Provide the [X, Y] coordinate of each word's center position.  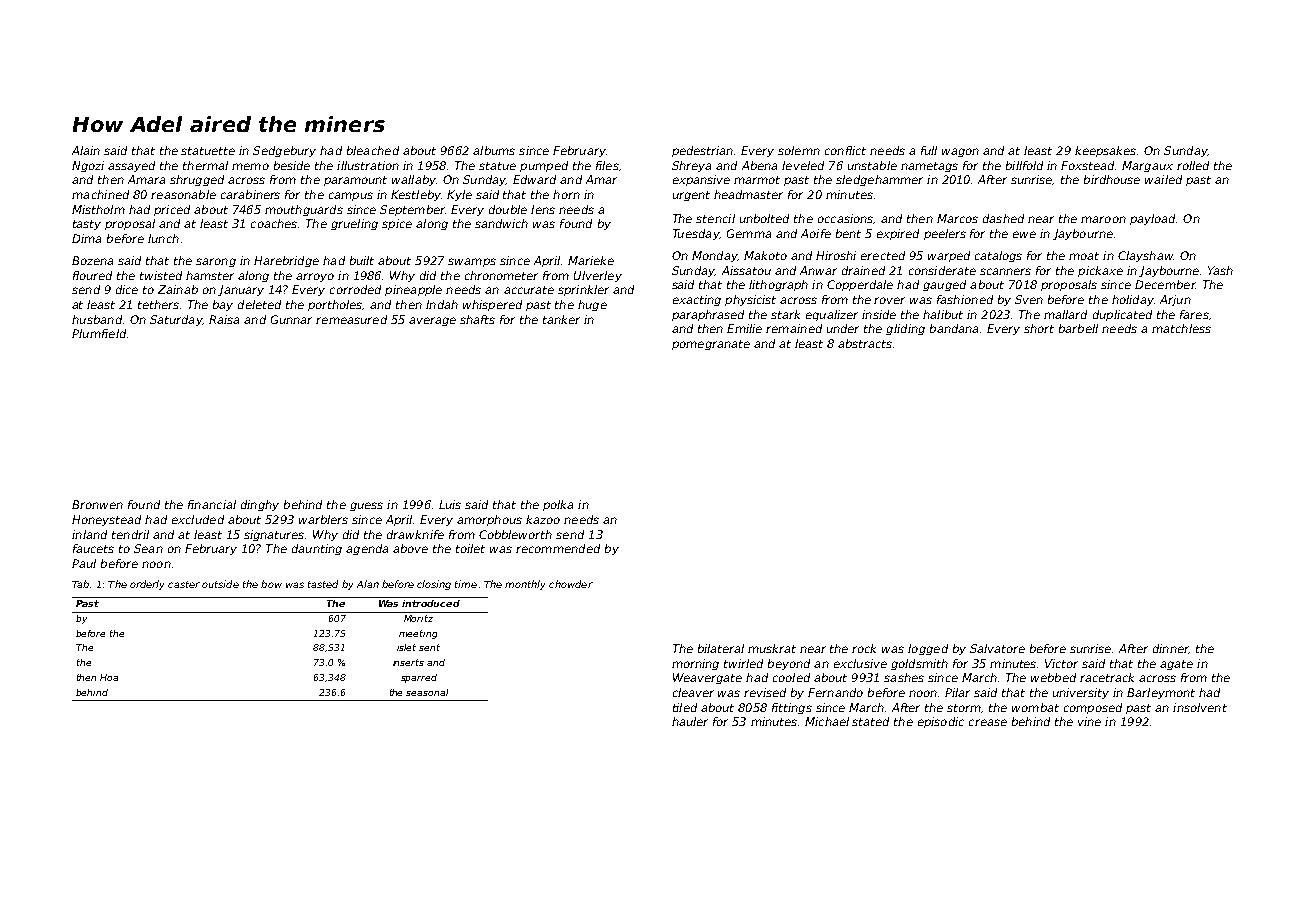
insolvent [1200, 707]
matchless [1181, 328]
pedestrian [702, 151]
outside [220, 584]
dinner [1171, 649]
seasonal [427, 692]
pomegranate [711, 345]
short [1039, 328]
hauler [690, 721]
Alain [86, 150]
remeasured [351, 319]
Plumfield [99, 333]
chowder [571, 584]
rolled [1193, 165]
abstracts [865, 343]
